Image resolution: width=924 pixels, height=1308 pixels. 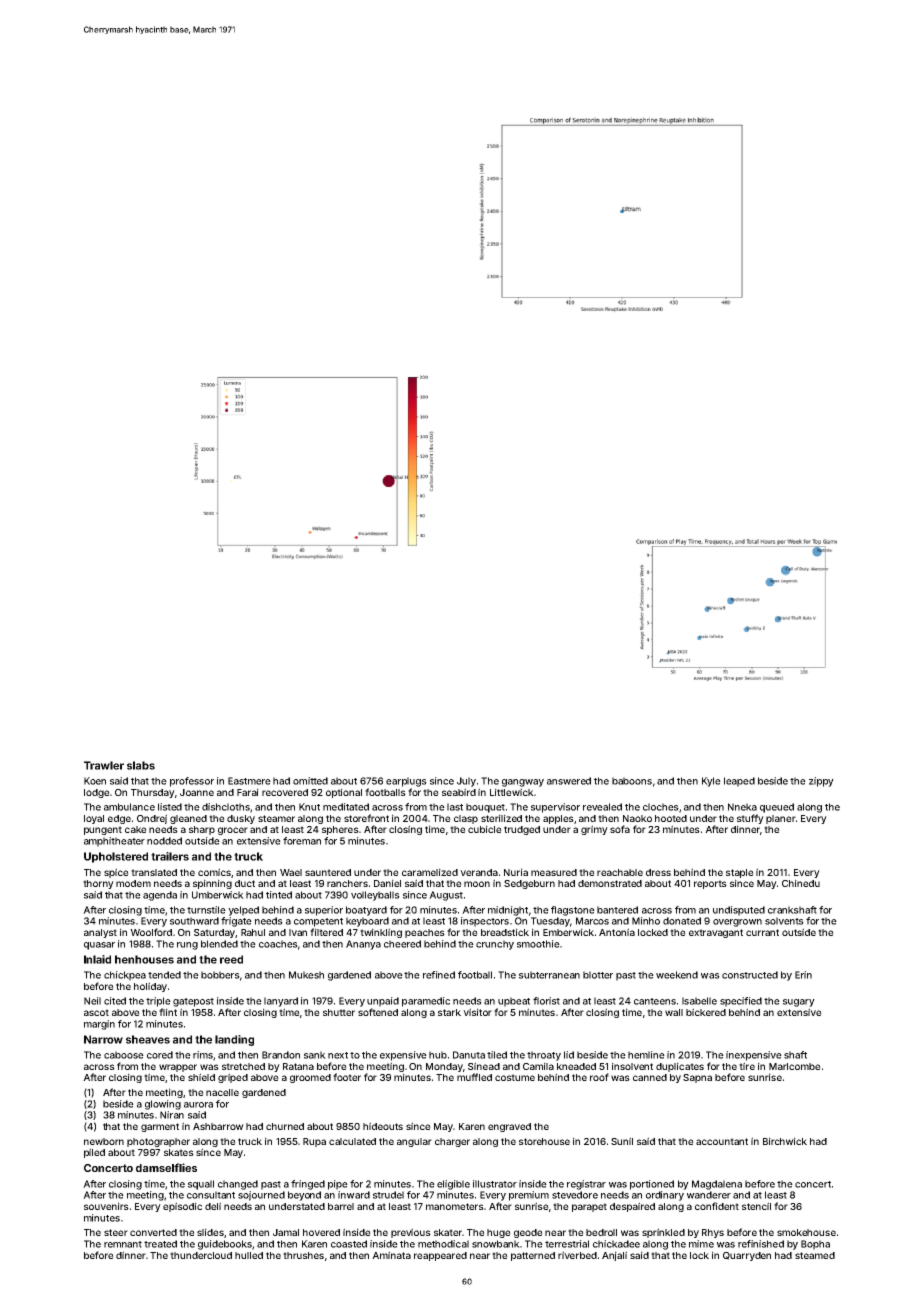 I want to click on Trawler, so click(x=104, y=765).
